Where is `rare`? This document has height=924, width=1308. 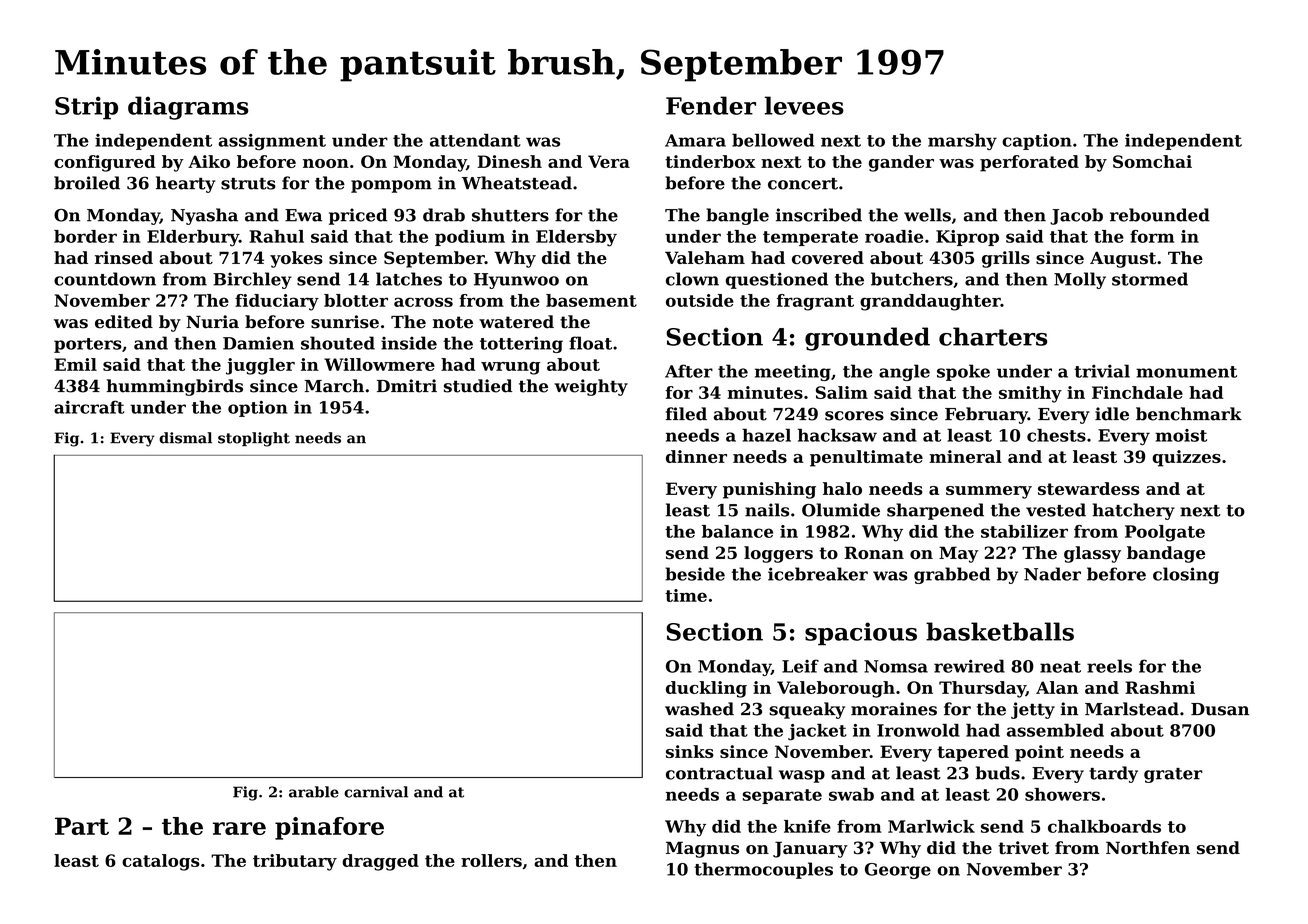 rare is located at coordinates (239, 828).
